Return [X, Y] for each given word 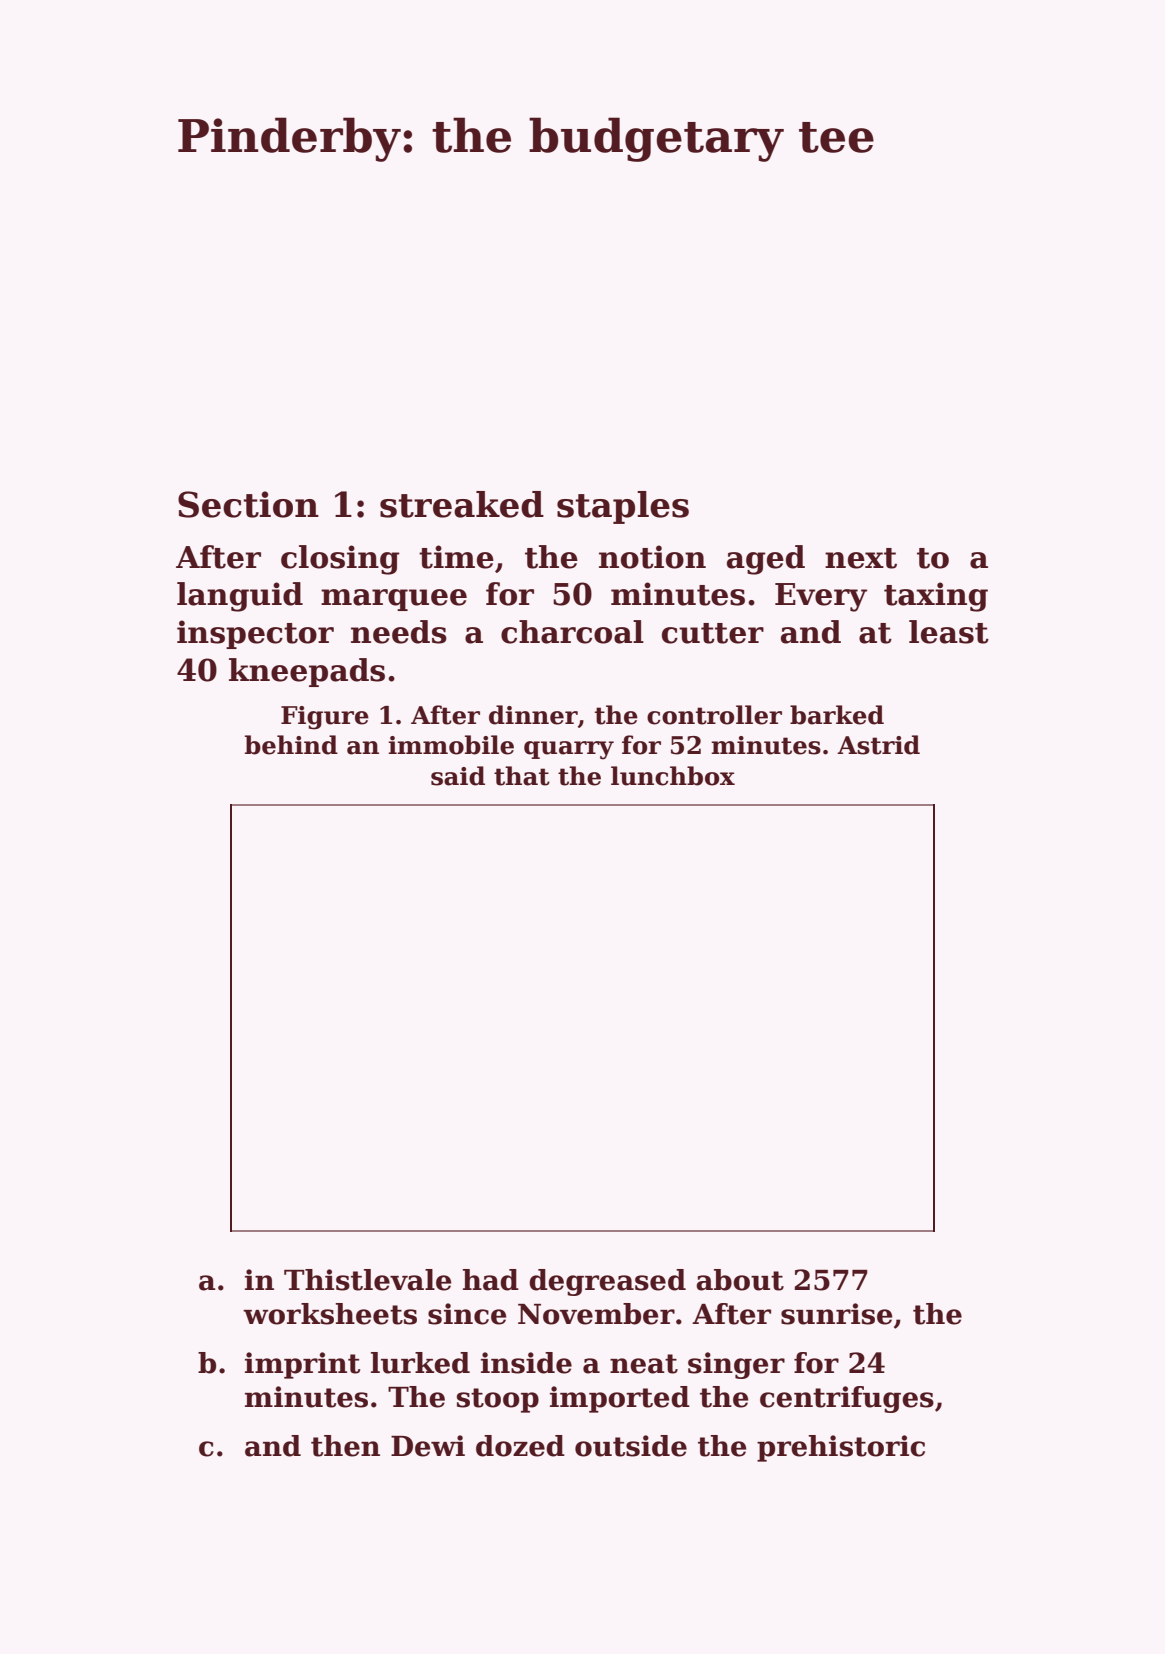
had [490, 1280]
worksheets [330, 1314]
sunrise [837, 1314]
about [740, 1280]
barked [837, 715]
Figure [325, 718]
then [345, 1446]
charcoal [572, 632]
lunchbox [673, 776]
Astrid [878, 745]
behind [291, 745]
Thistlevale [368, 1280]
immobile [451, 745]
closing [340, 560]
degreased [607, 1282]
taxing [936, 597]
